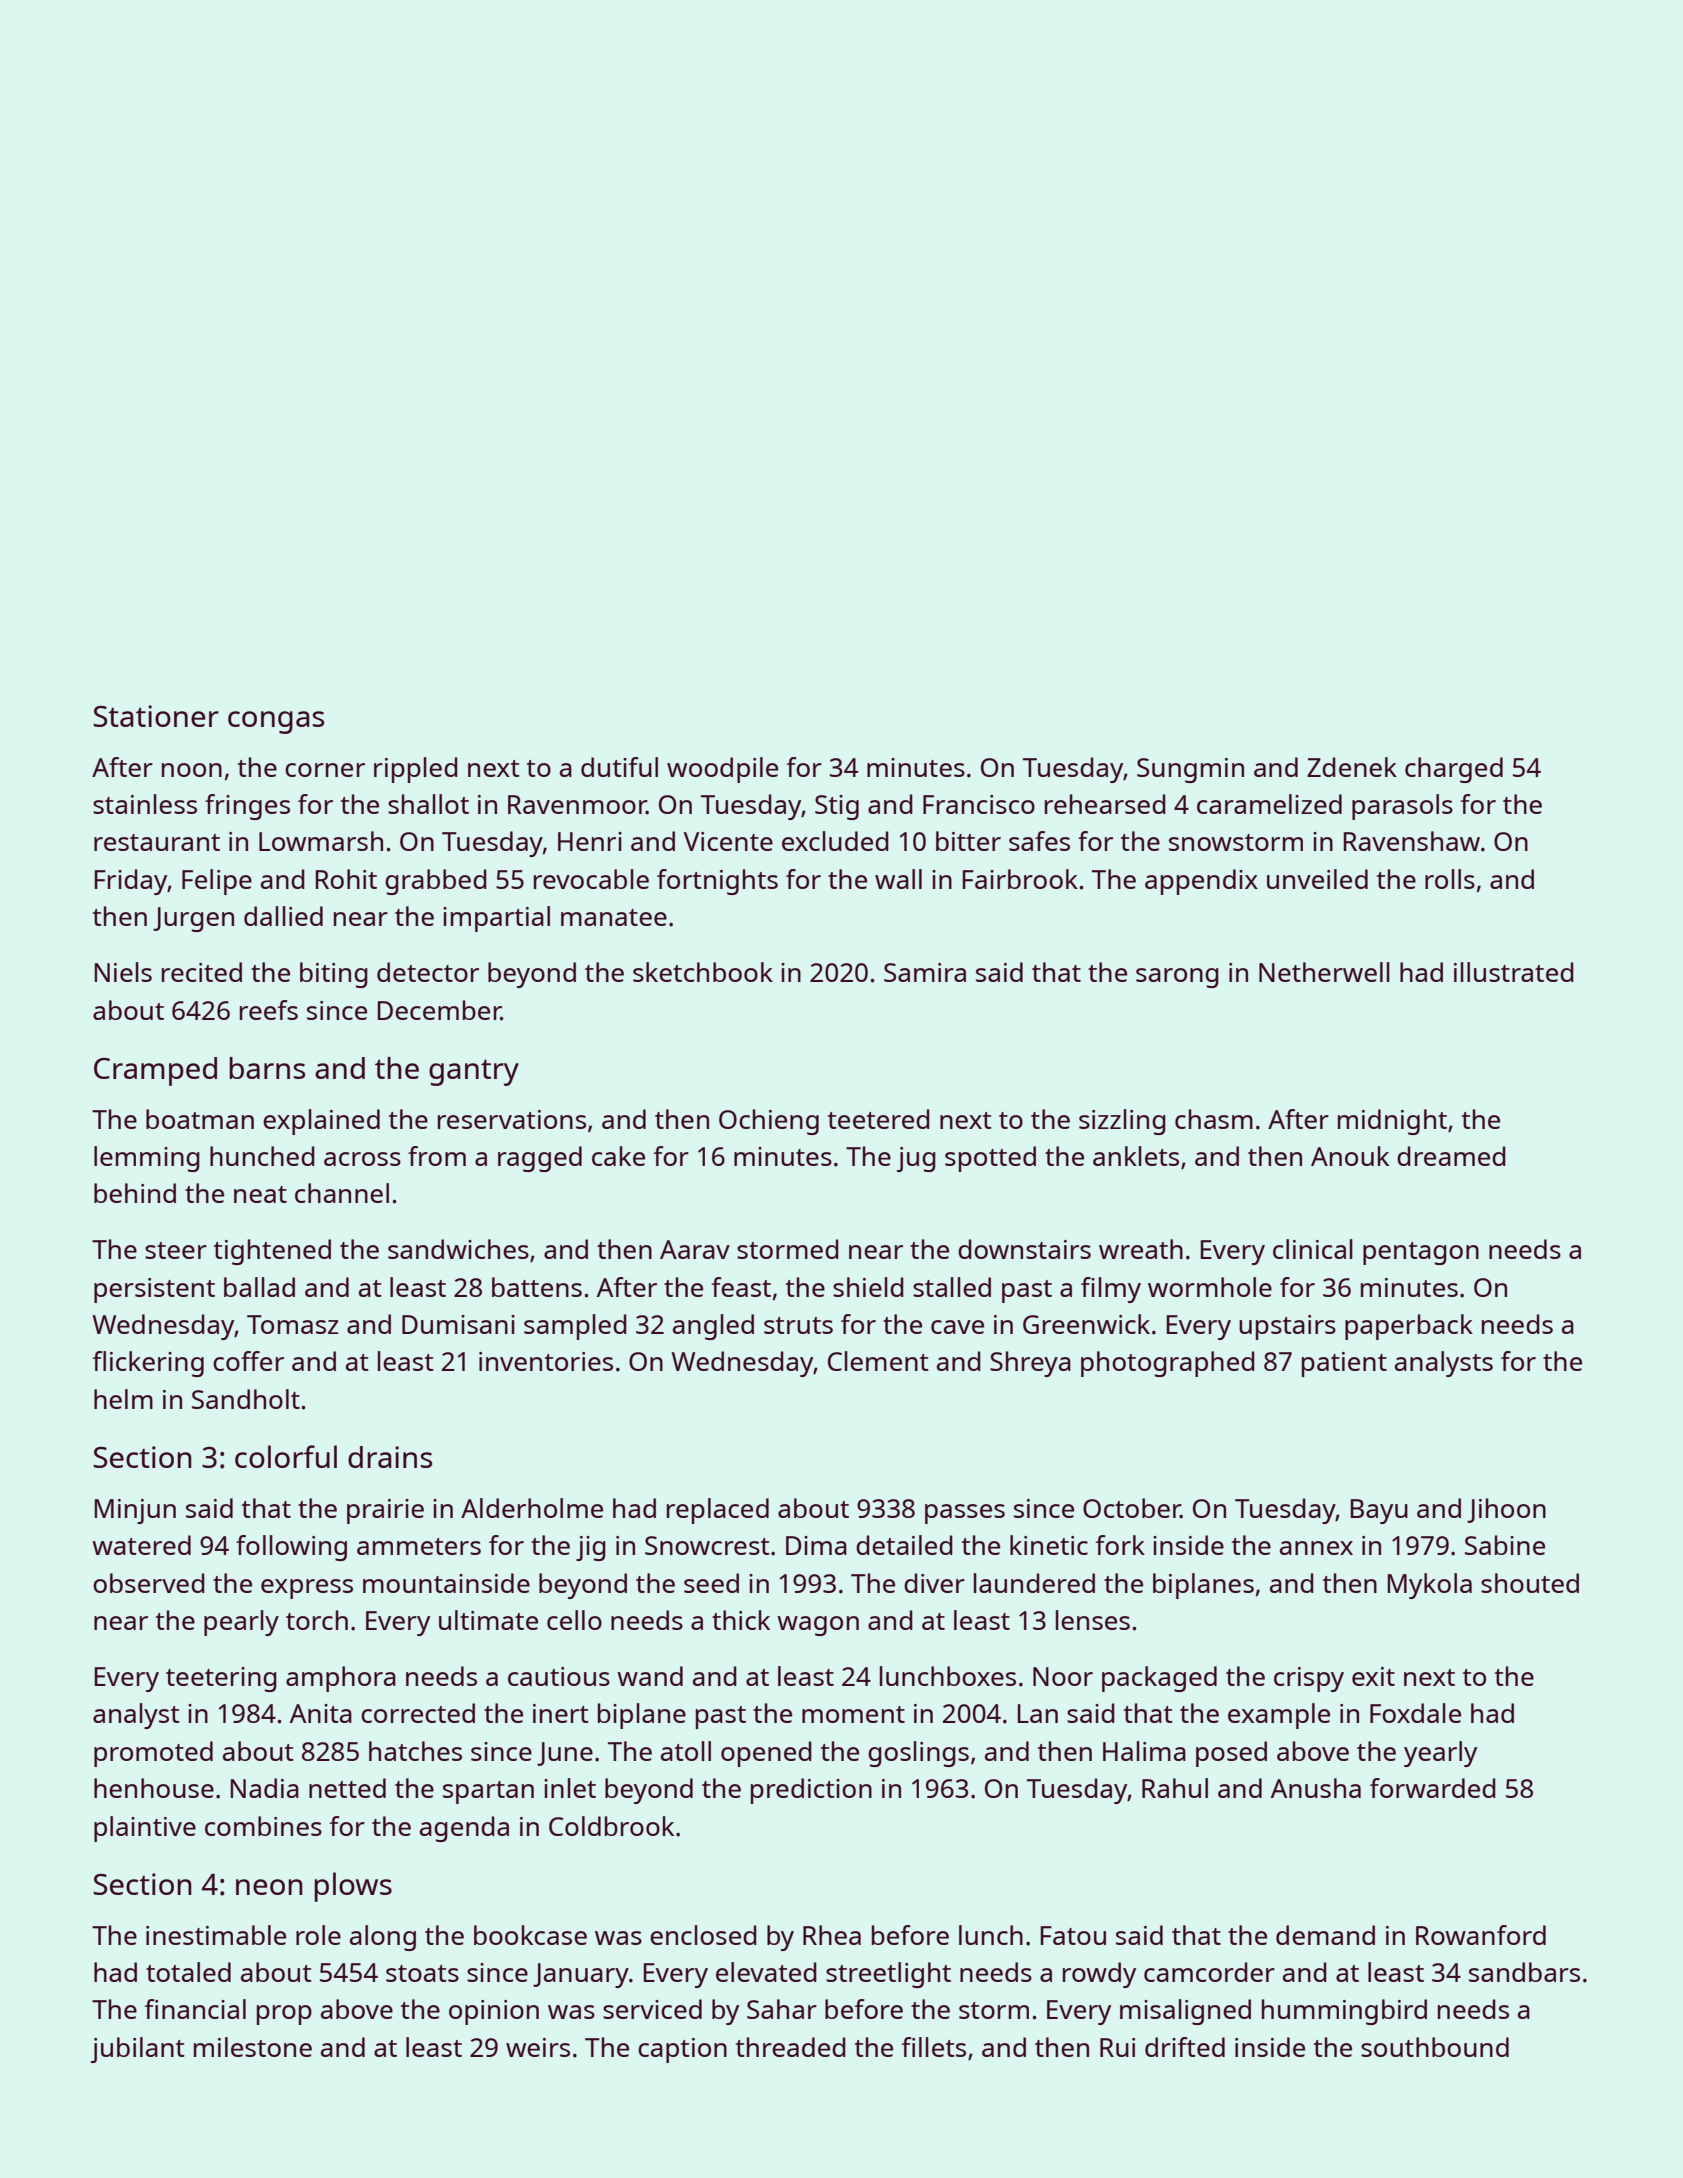 This screenshot has width=1683, height=2178. What do you see at coordinates (1421, 1253) in the screenshot?
I see `pentagon` at bounding box center [1421, 1253].
